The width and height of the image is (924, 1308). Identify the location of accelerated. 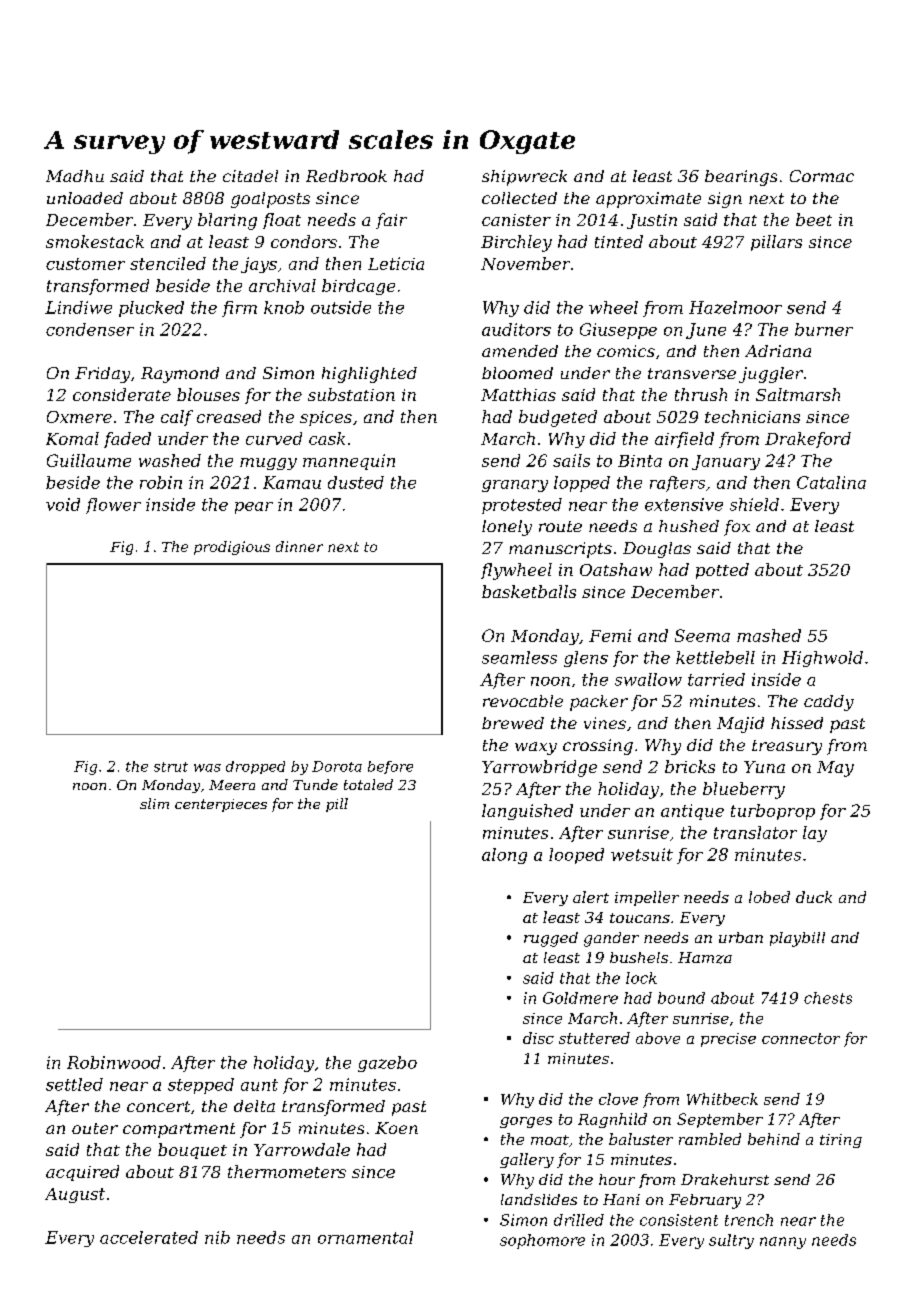
(149, 1237).
